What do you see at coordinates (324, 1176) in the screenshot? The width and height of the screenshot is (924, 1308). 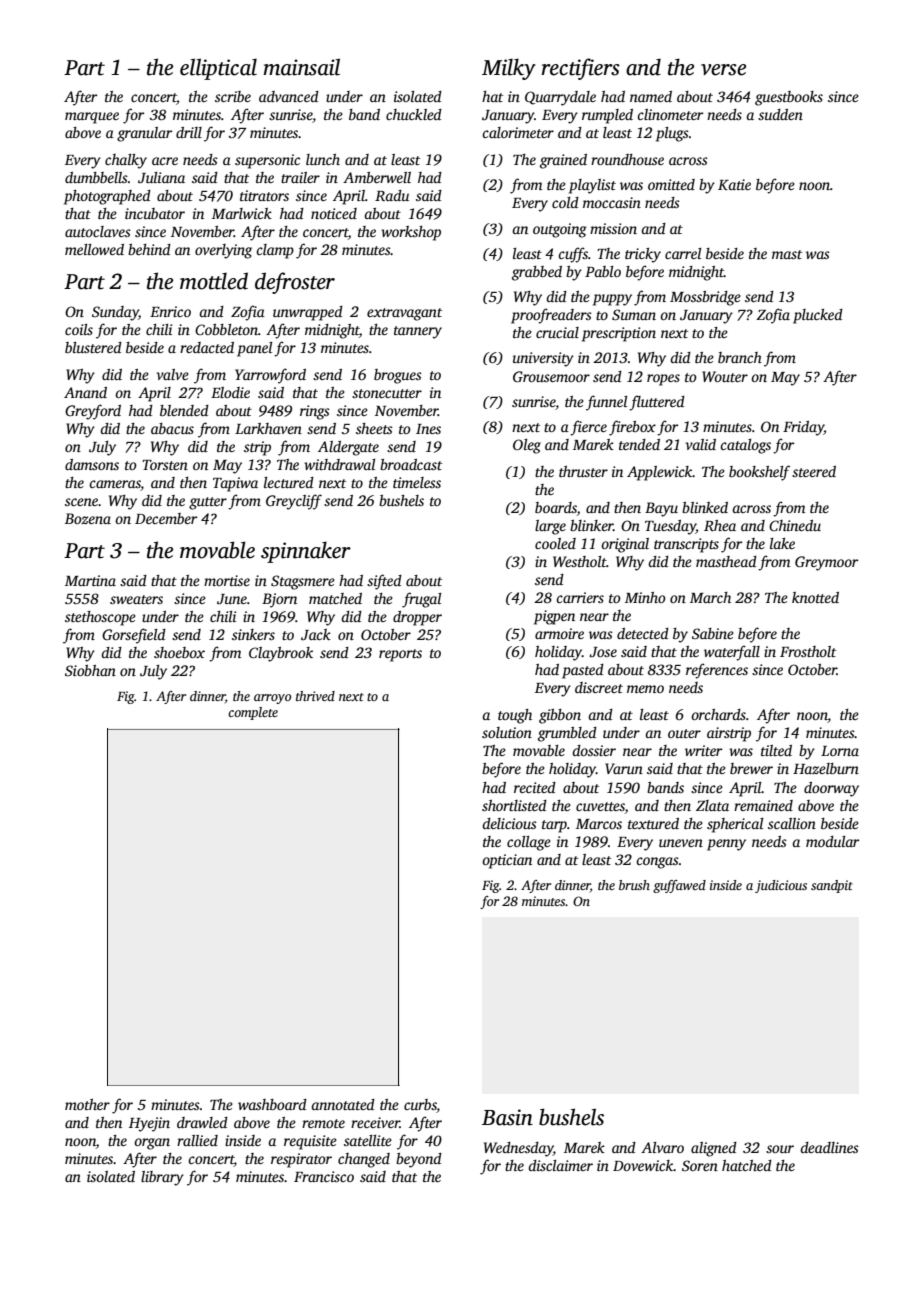 I see `Francisco` at bounding box center [324, 1176].
